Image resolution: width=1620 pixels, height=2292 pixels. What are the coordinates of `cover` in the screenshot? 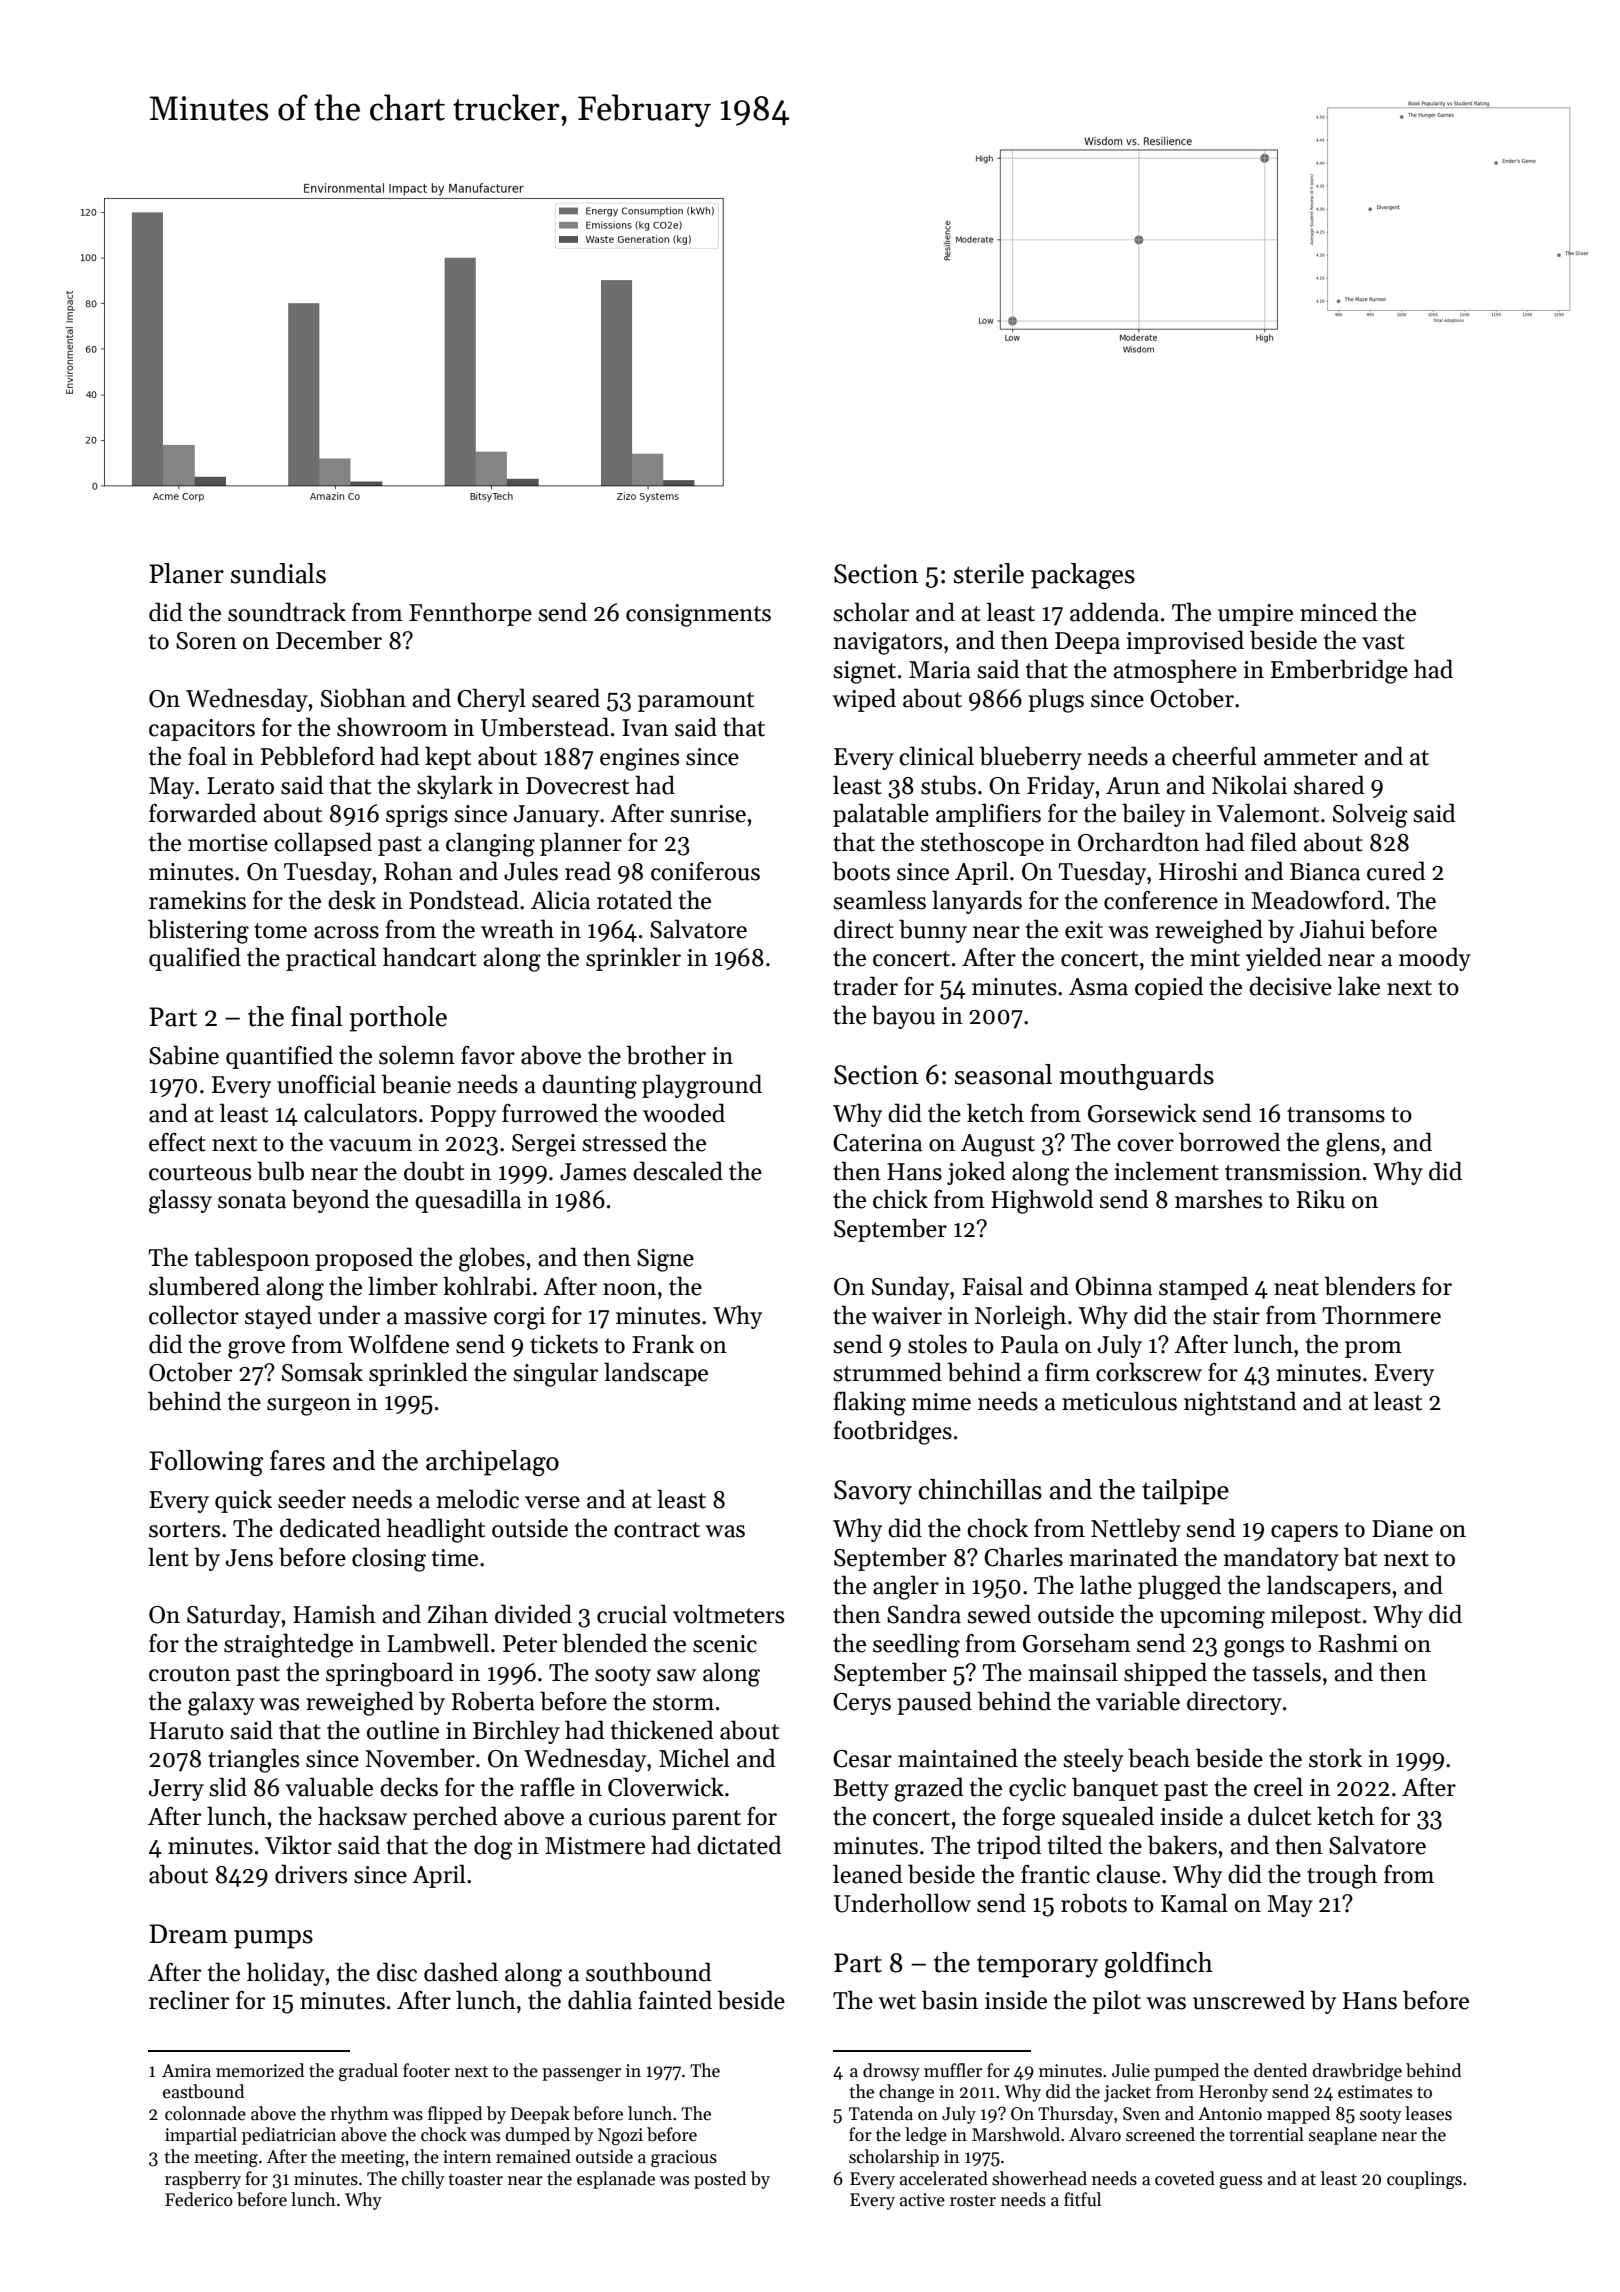 It's located at (1145, 1145).
